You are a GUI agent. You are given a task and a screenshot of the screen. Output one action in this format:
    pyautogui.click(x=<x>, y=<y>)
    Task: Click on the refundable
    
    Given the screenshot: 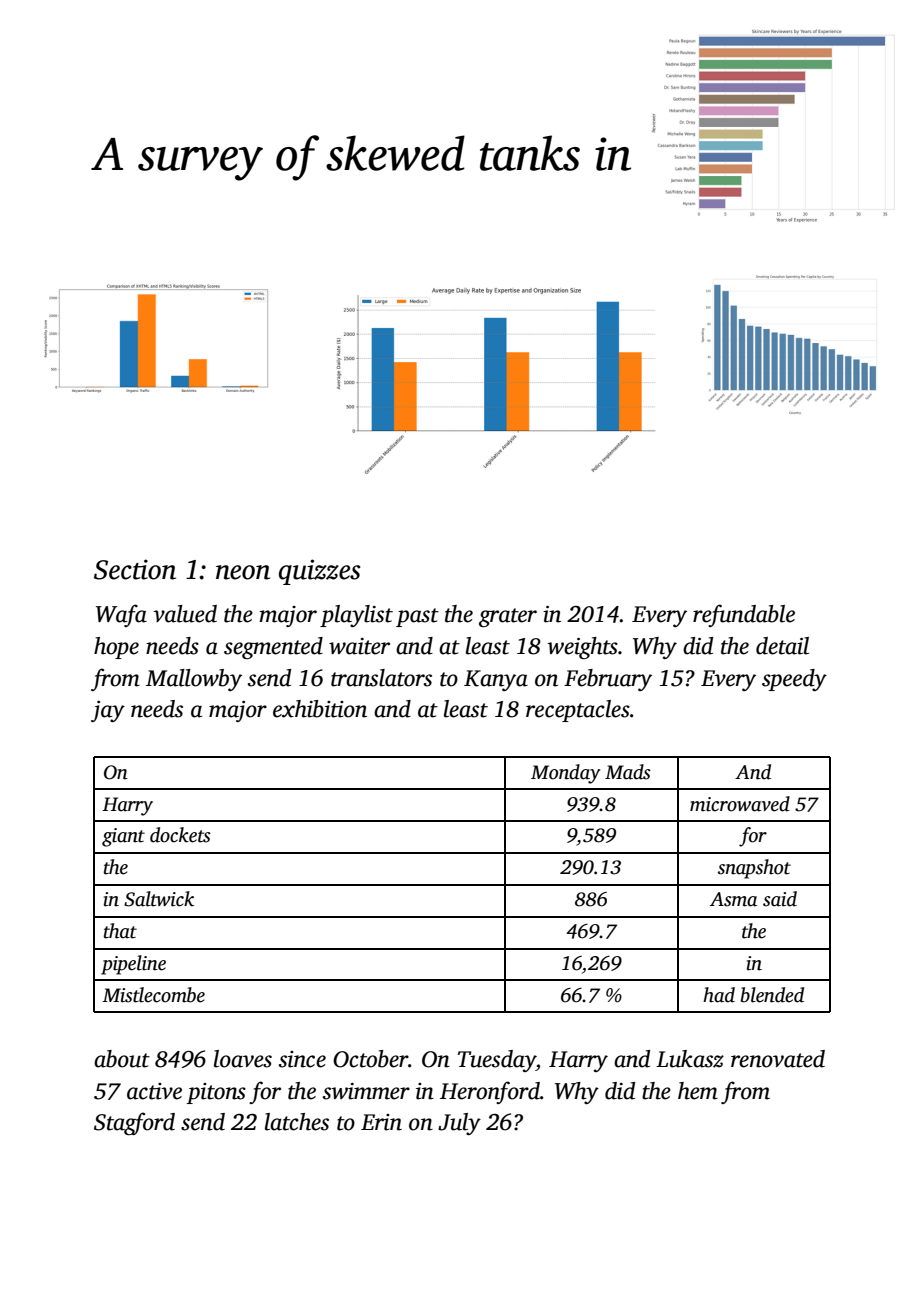 What is the action you would take?
    pyautogui.click(x=744, y=615)
